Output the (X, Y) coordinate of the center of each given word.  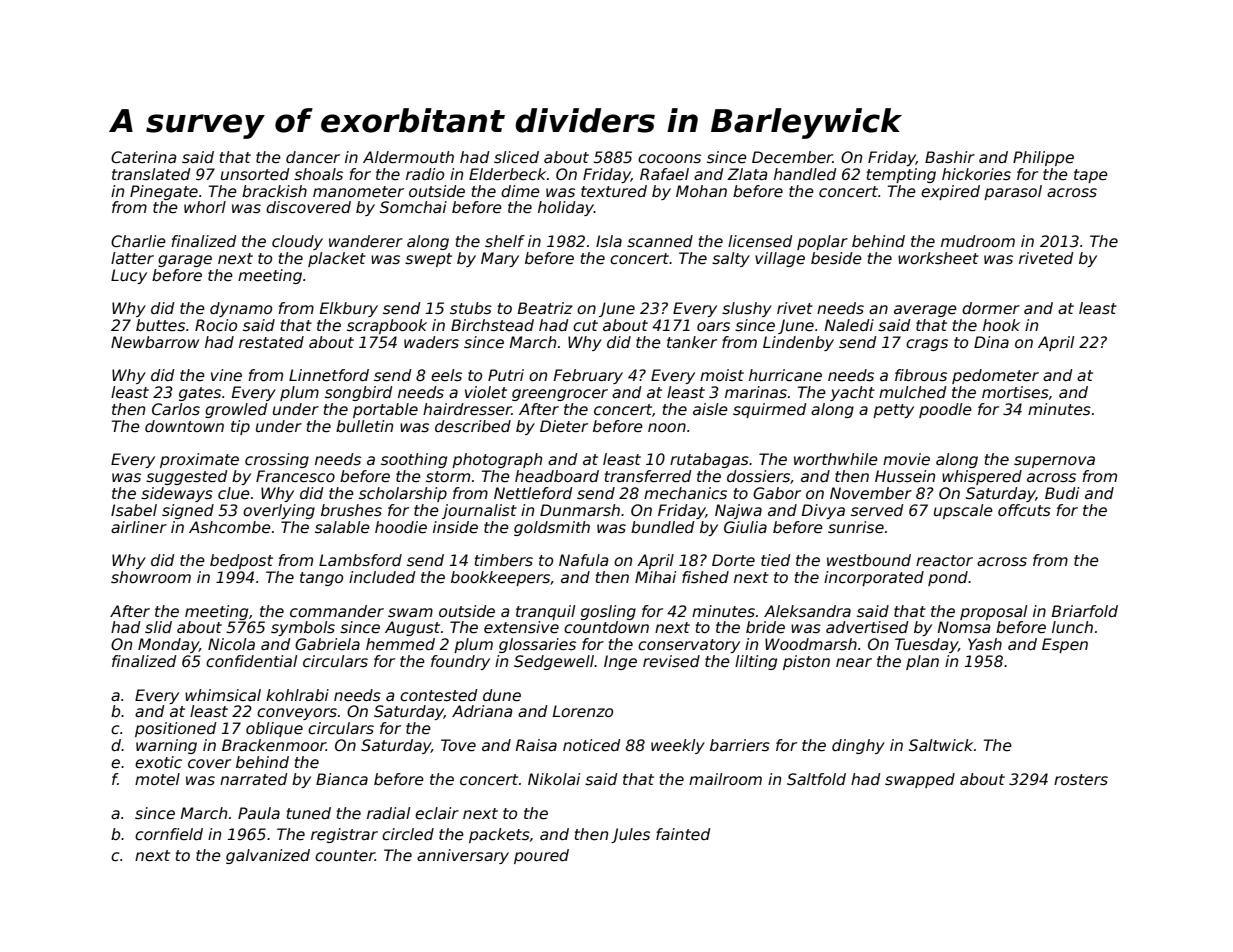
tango (321, 579)
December (792, 157)
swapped (920, 780)
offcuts (1024, 510)
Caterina (143, 157)
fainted (683, 834)
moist (722, 375)
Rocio (216, 325)
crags (927, 345)
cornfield (169, 834)
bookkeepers (501, 578)
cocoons (669, 159)
